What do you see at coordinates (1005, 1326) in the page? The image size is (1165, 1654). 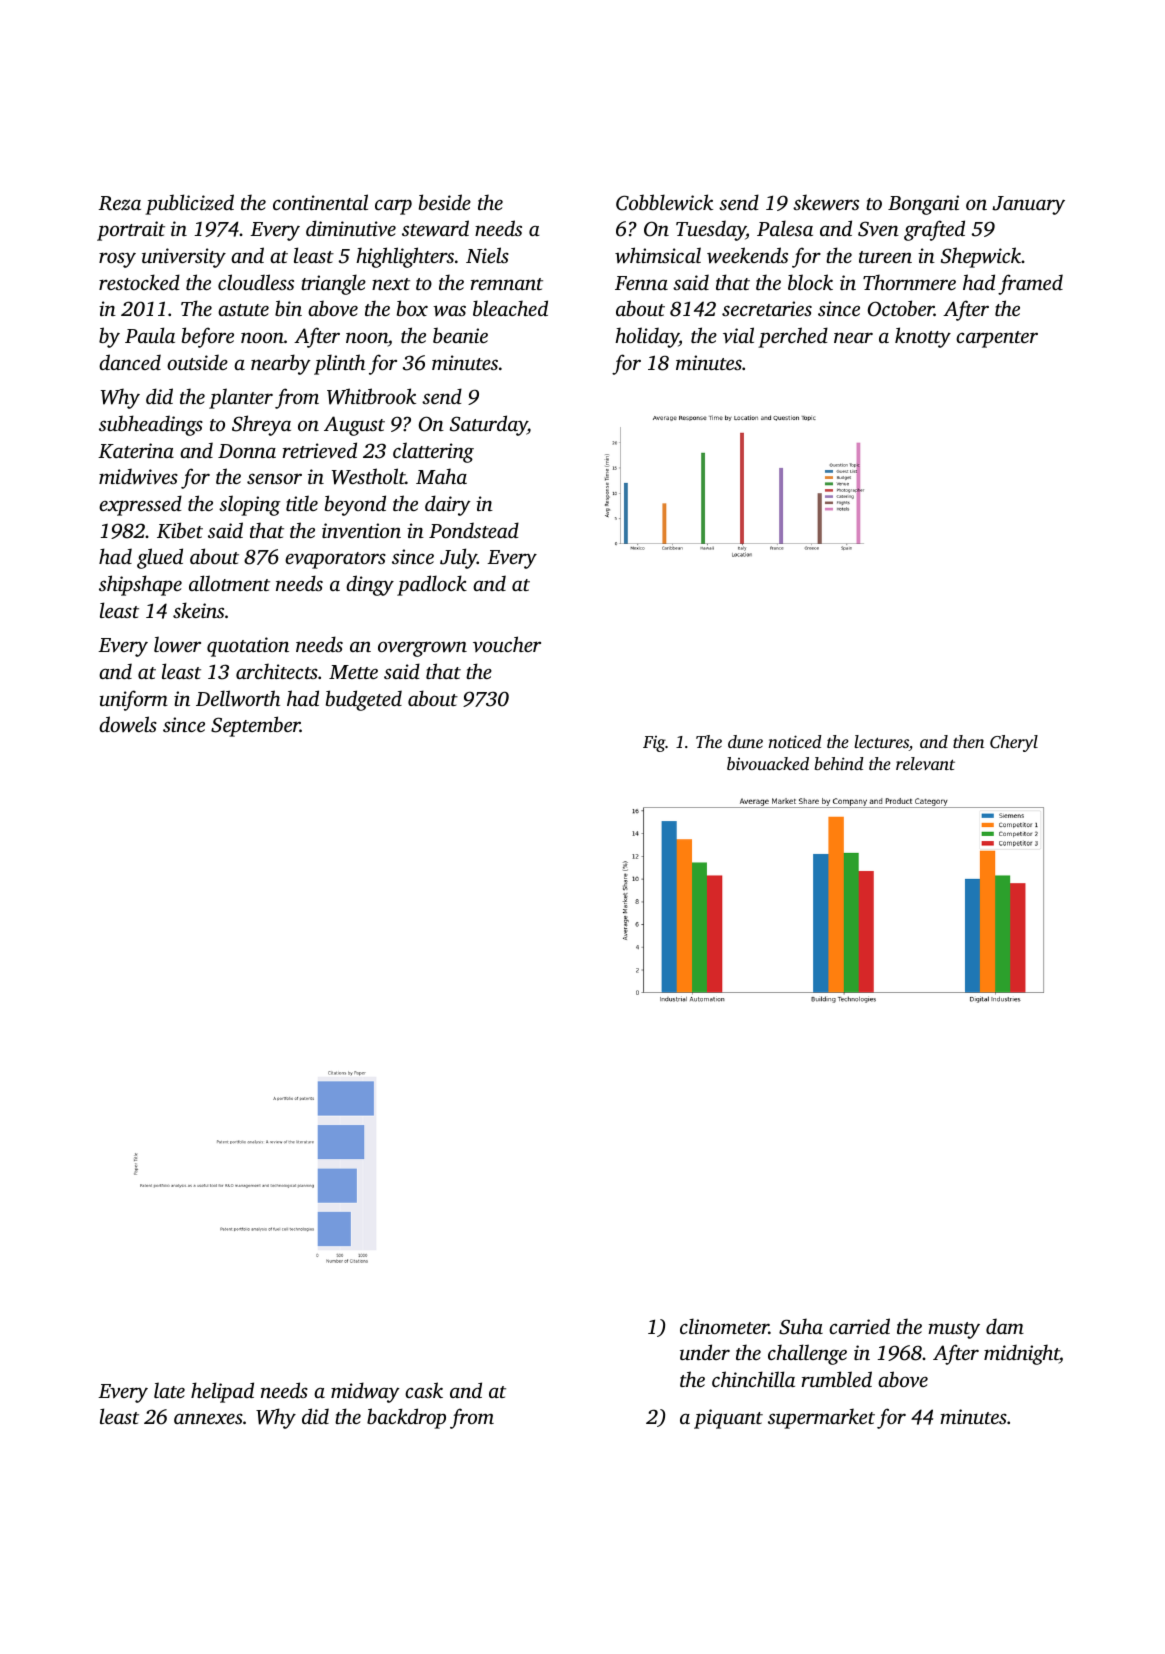 I see `dam` at bounding box center [1005, 1326].
